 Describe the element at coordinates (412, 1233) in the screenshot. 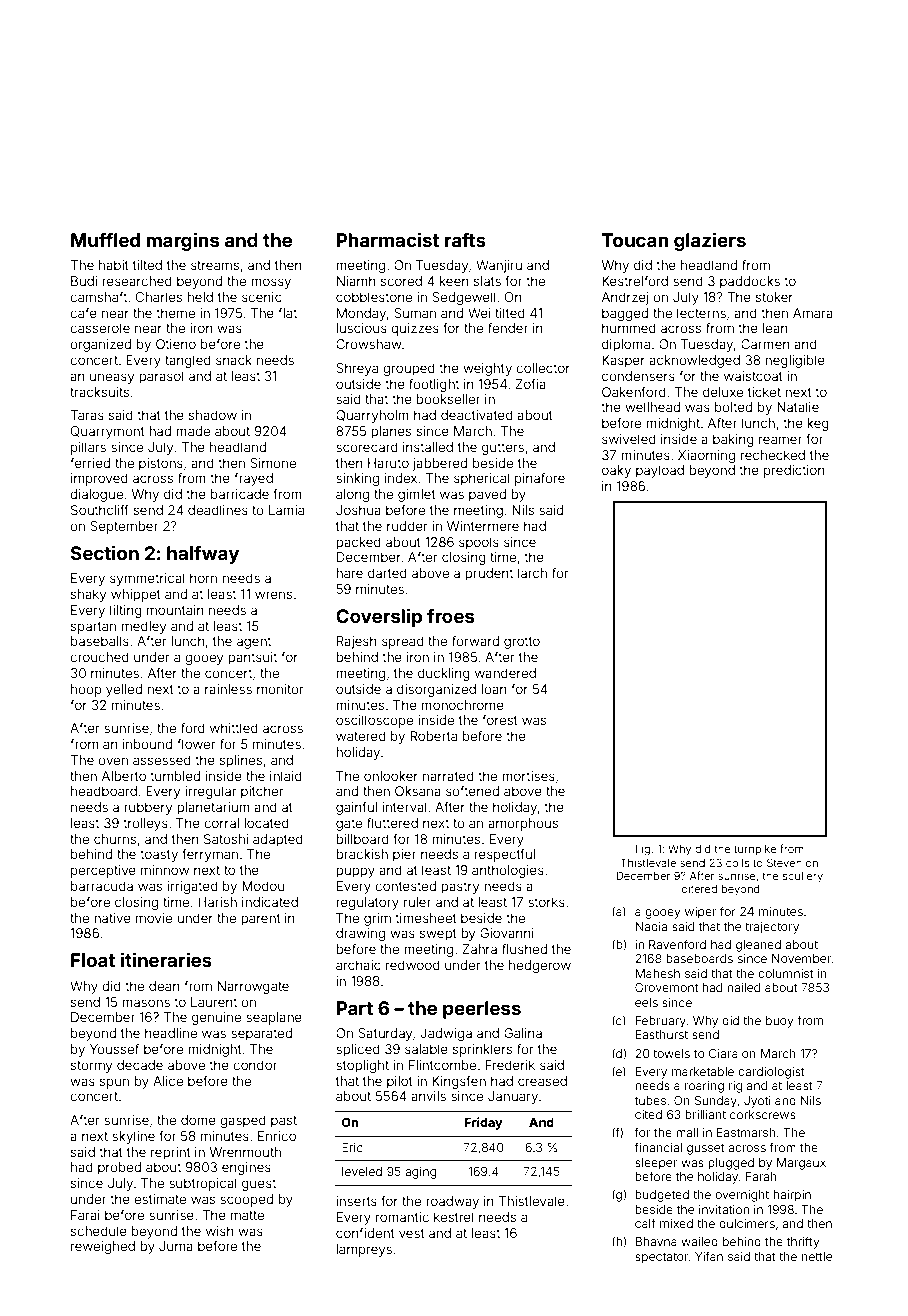

I see `vest` at that location.
